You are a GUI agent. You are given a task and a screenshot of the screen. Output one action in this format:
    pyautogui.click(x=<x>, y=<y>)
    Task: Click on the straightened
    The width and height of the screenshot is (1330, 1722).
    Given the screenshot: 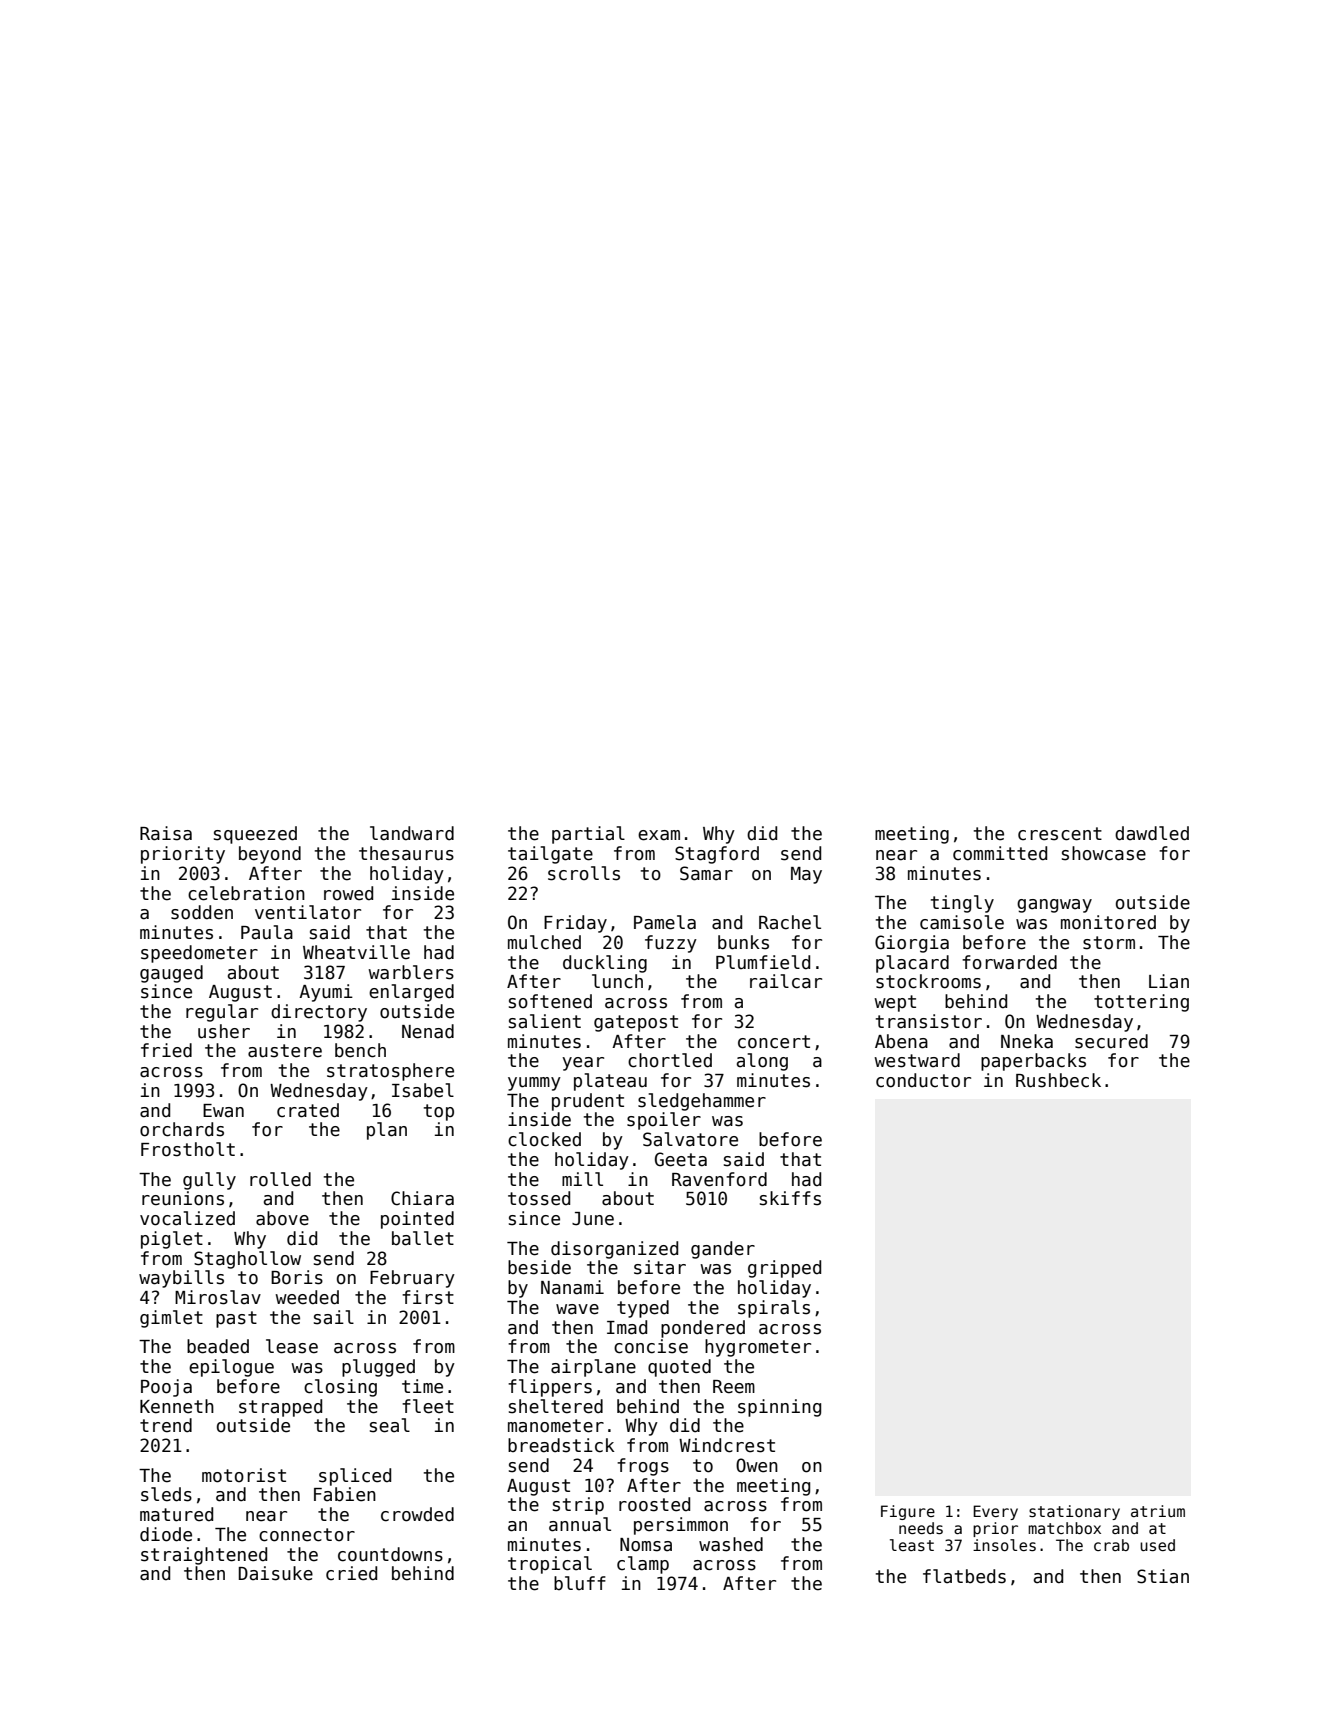 What is the action you would take?
    pyautogui.click(x=204, y=1556)
